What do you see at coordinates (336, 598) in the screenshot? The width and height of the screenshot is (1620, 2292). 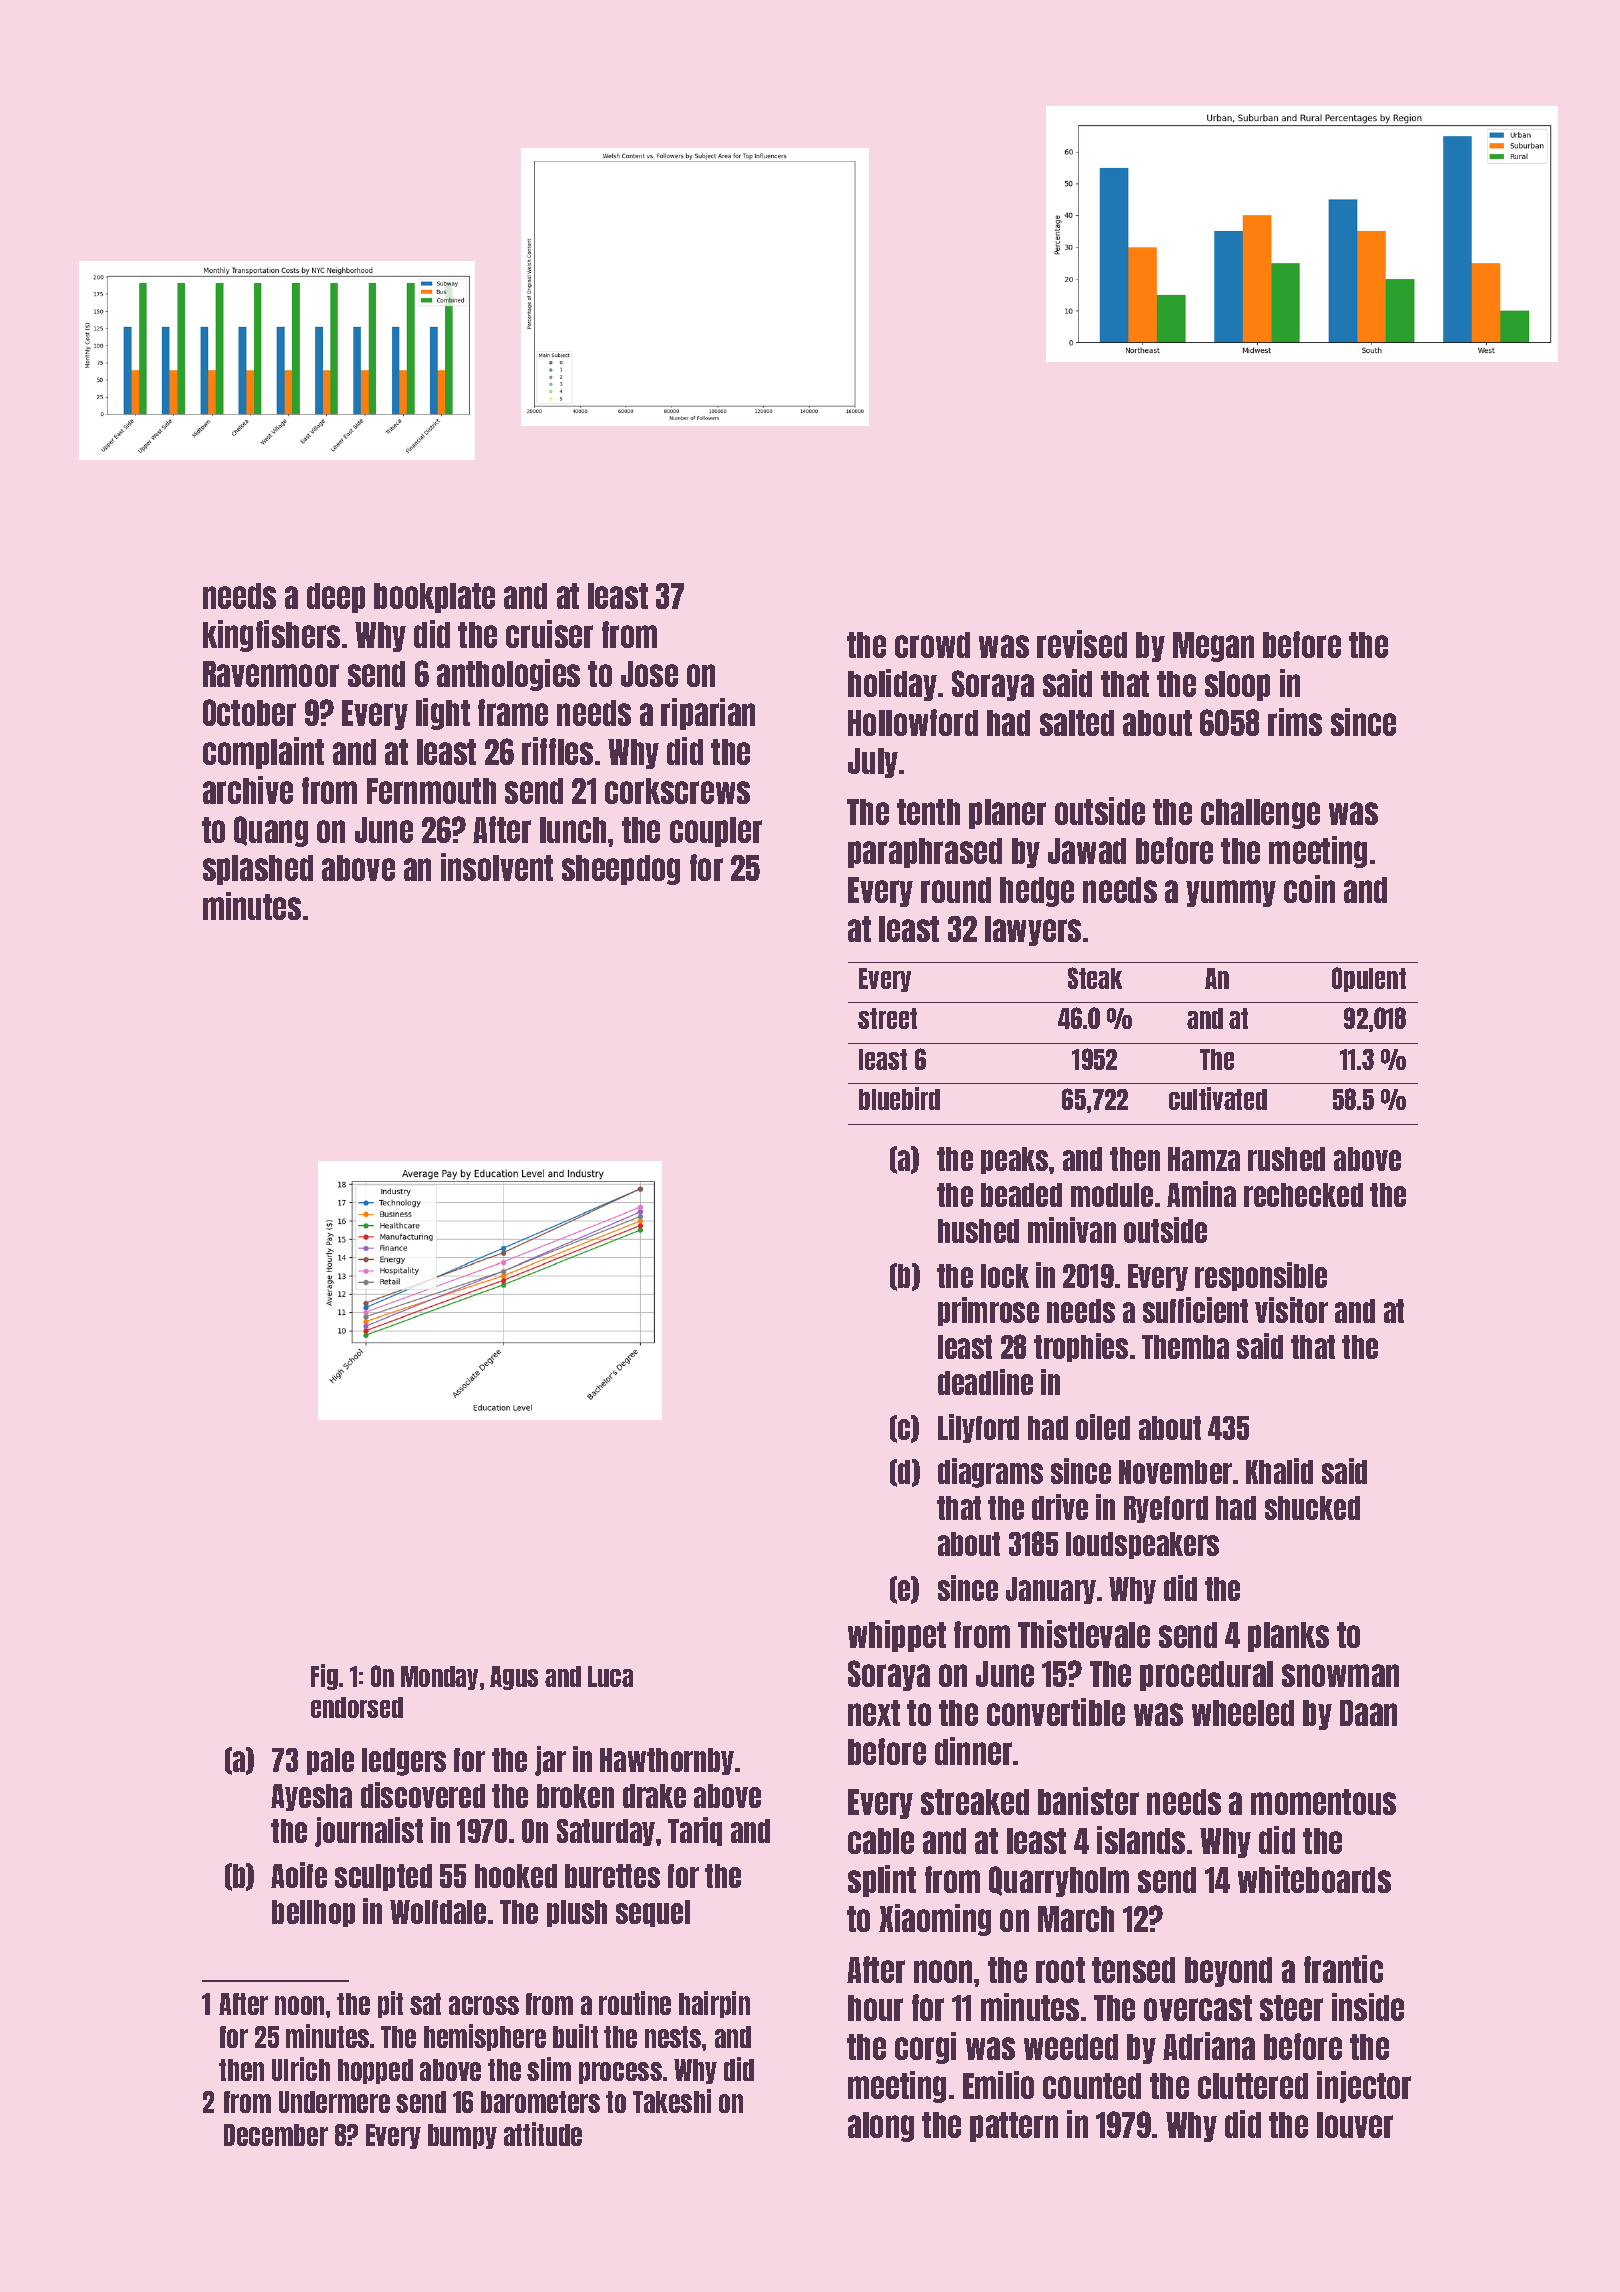 I see `deep` at bounding box center [336, 598].
